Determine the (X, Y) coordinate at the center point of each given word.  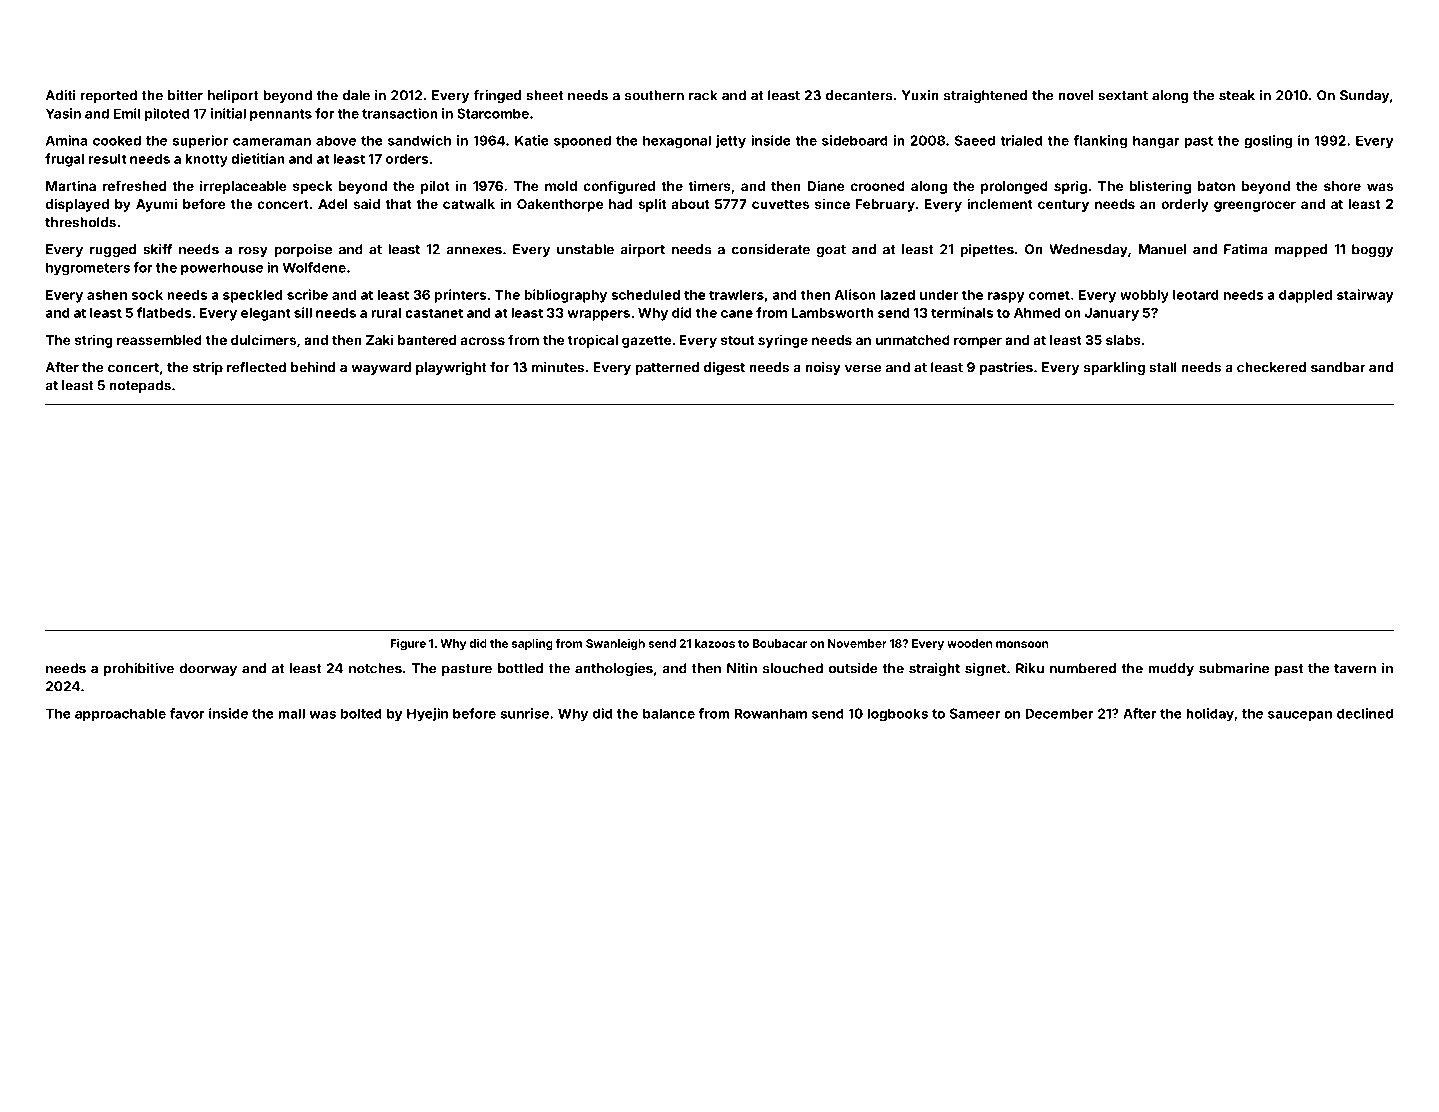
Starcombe (493, 113)
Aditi (60, 95)
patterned (667, 368)
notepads (140, 386)
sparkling (1114, 368)
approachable (120, 715)
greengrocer (1255, 206)
